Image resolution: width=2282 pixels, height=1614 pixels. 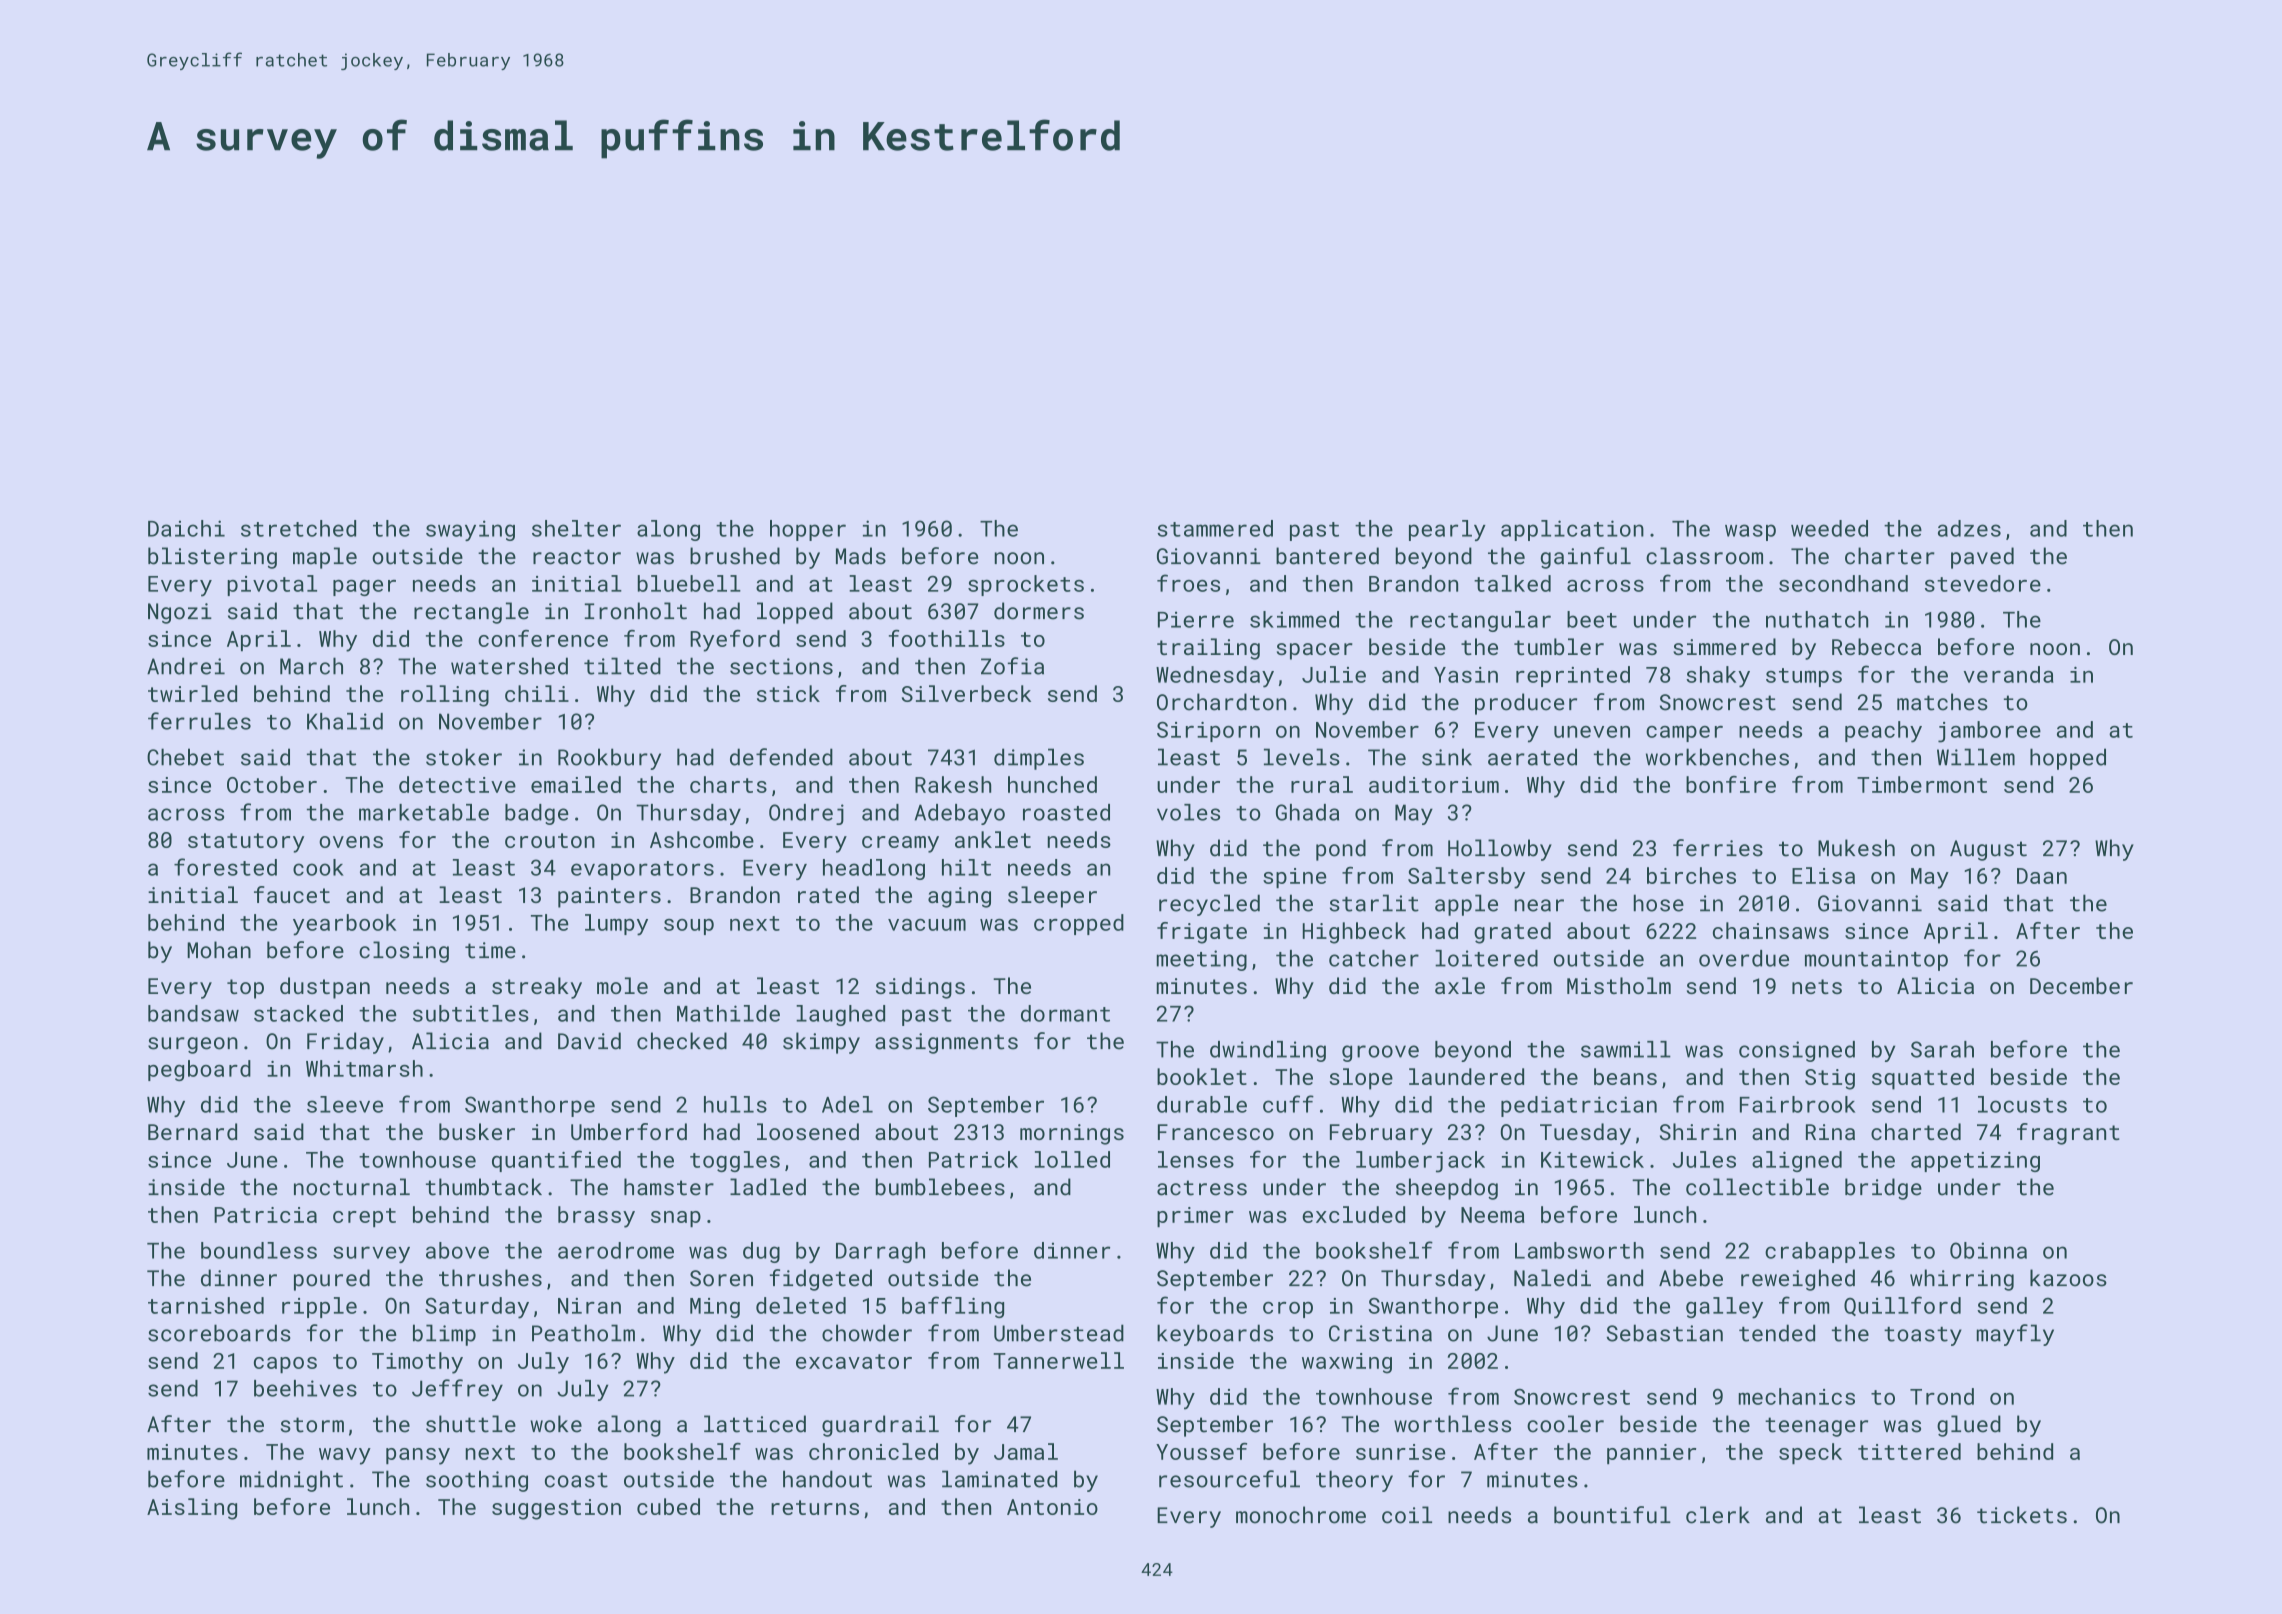 What do you see at coordinates (490, 1278) in the screenshot?
I see `thrushes` at bounding box center [490, 1278].
